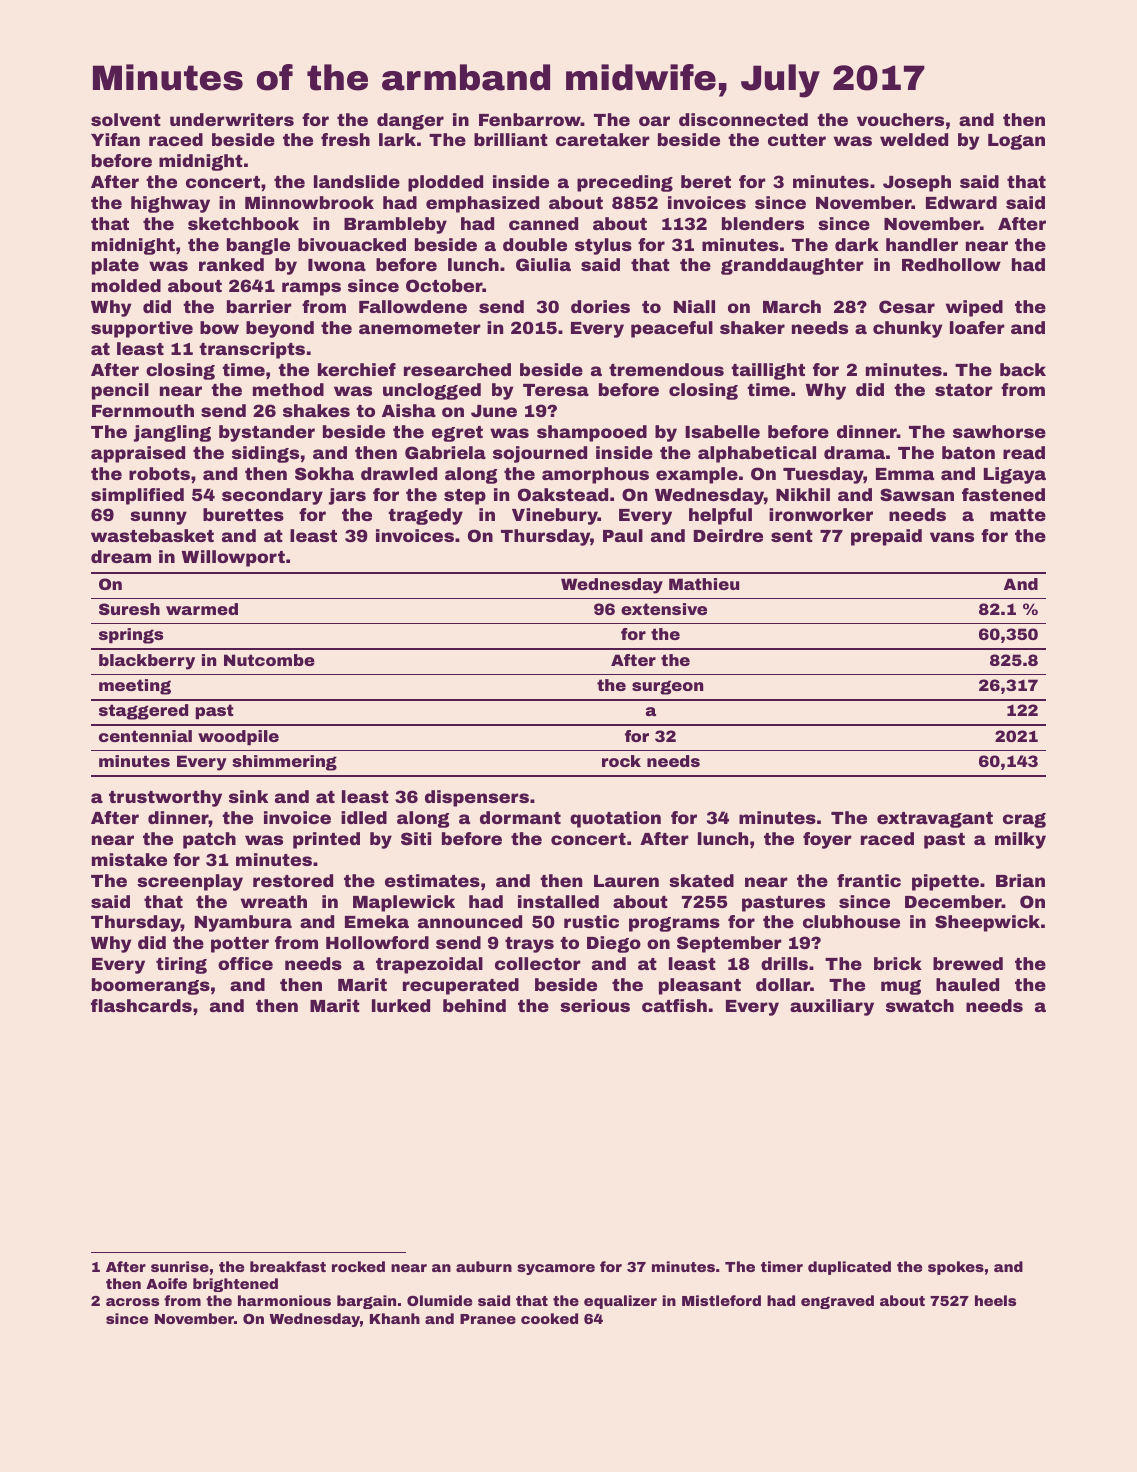 The height and width of the screenshot is (1472, 1137). I want to click on drama, so click(854, 452).
